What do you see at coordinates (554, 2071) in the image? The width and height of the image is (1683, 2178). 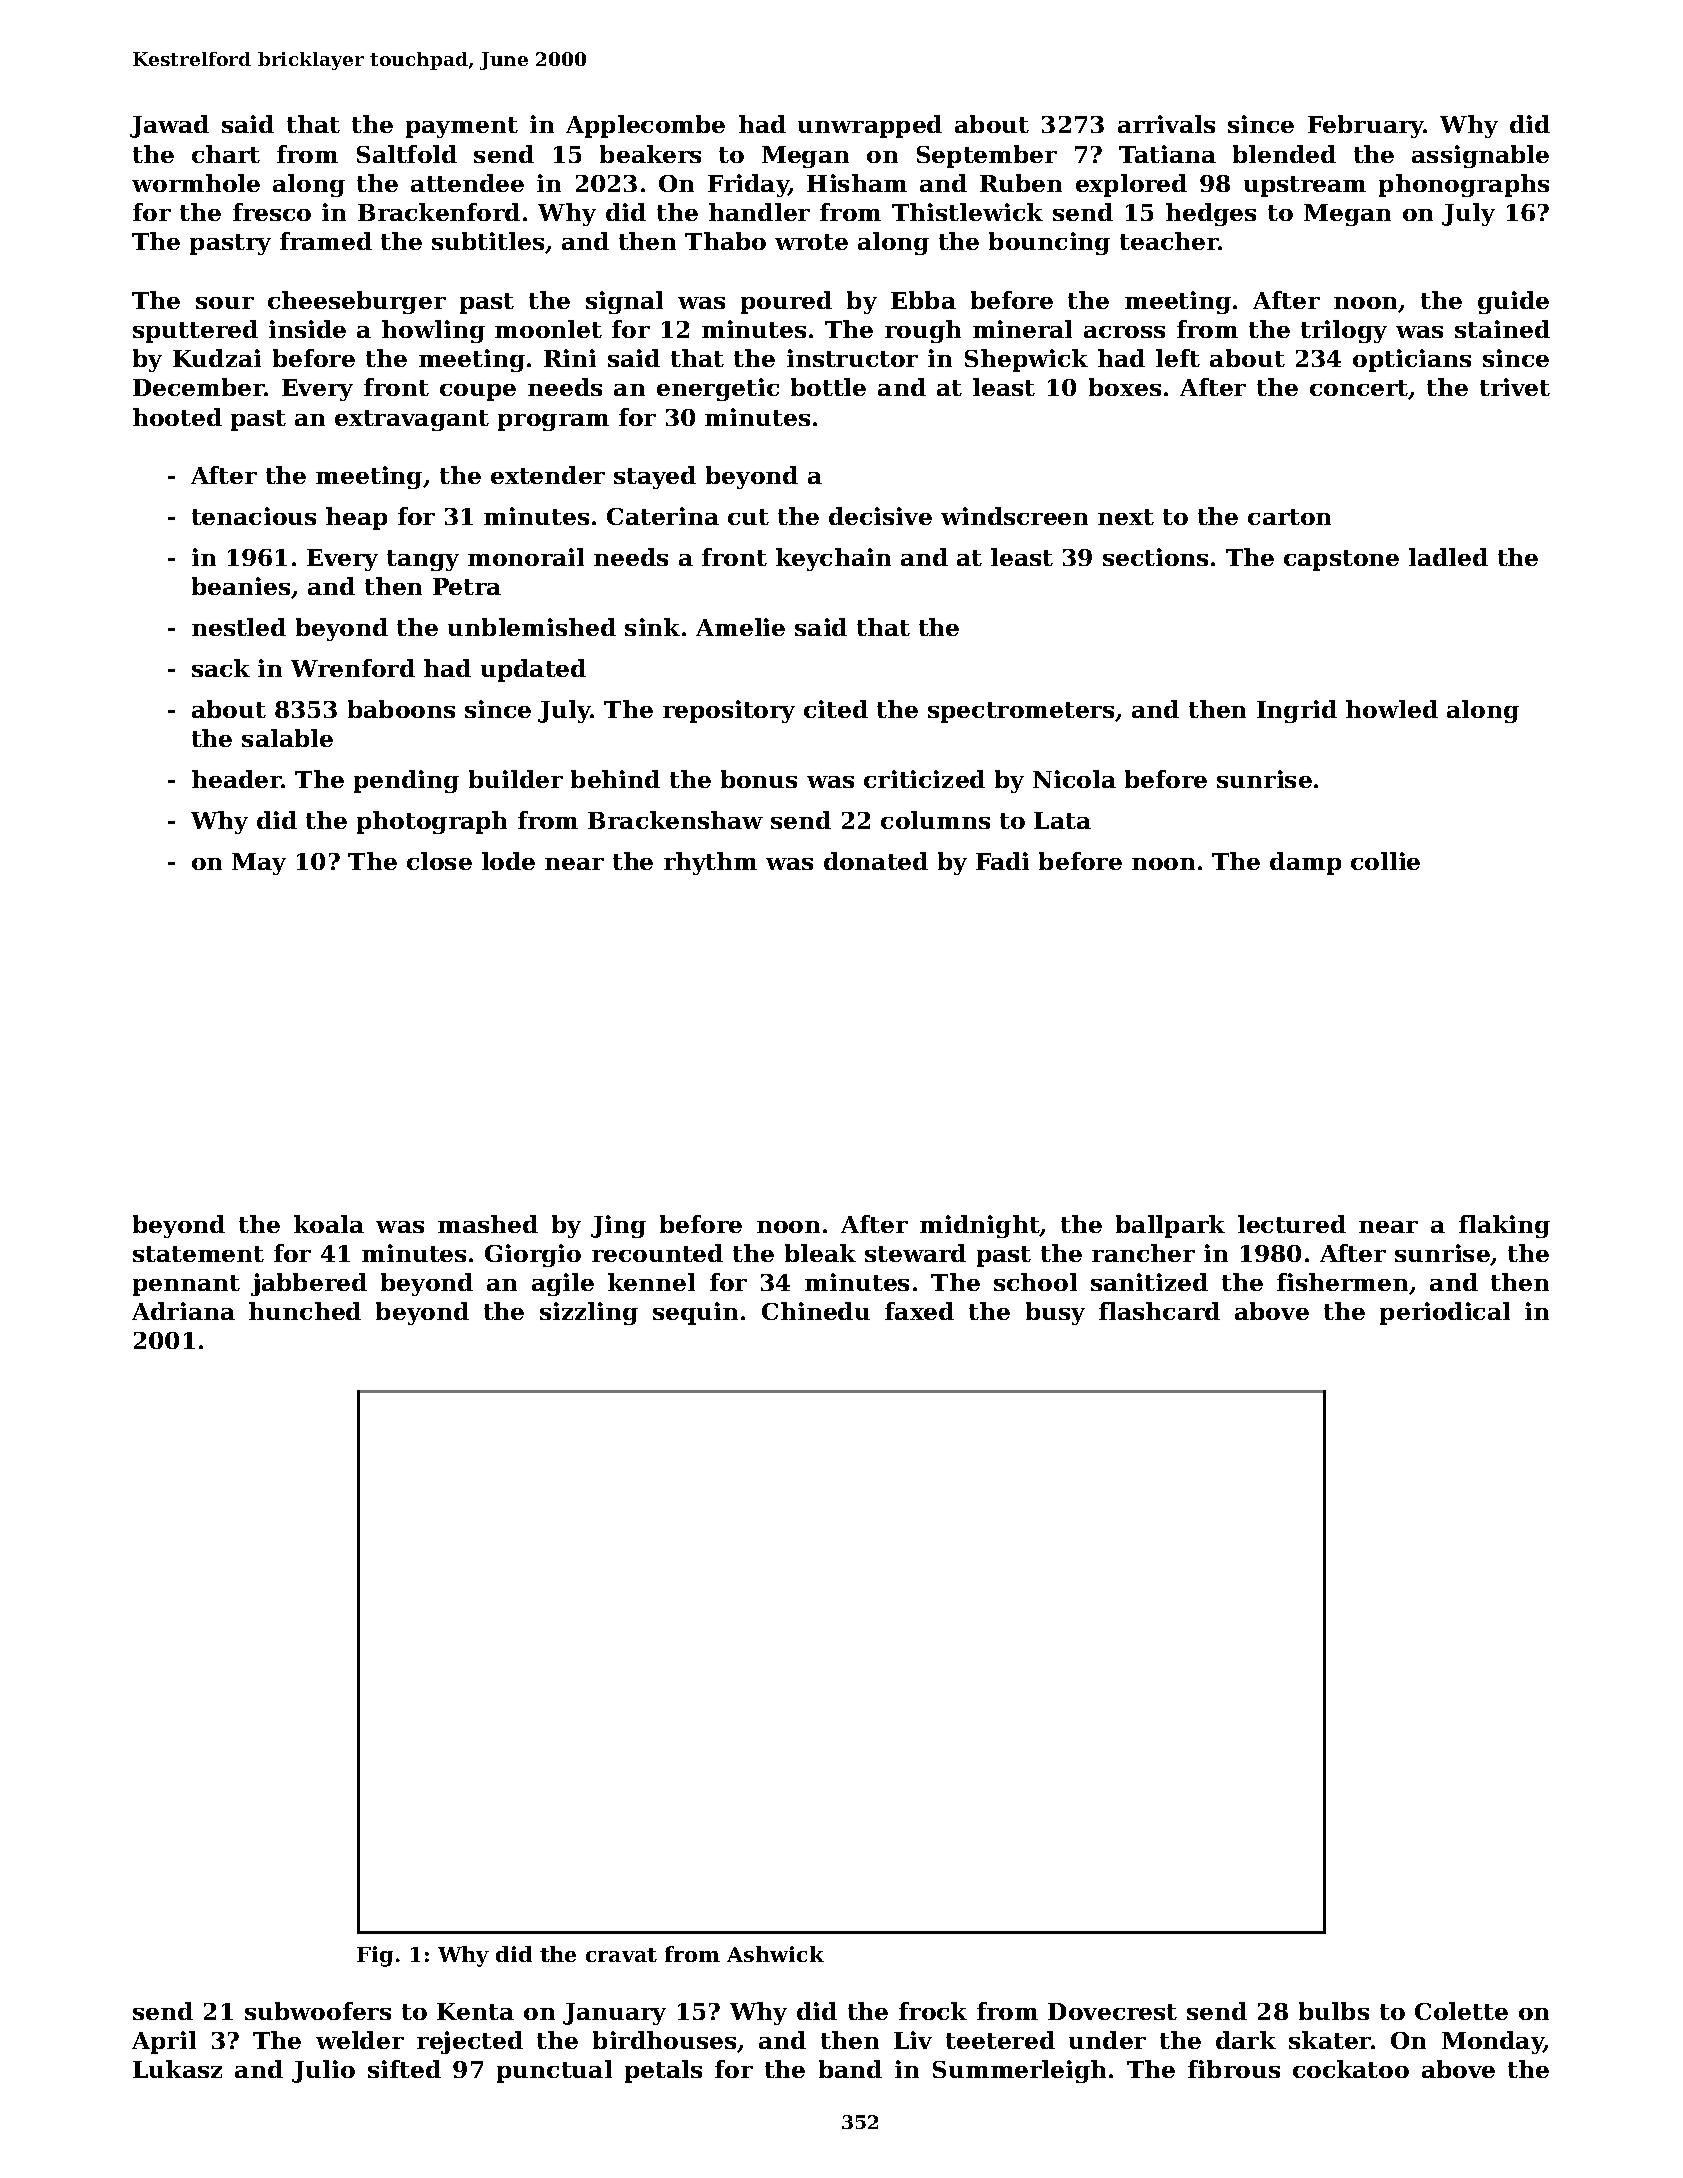 I see `punctual` at bounding box center [554, 2071].
